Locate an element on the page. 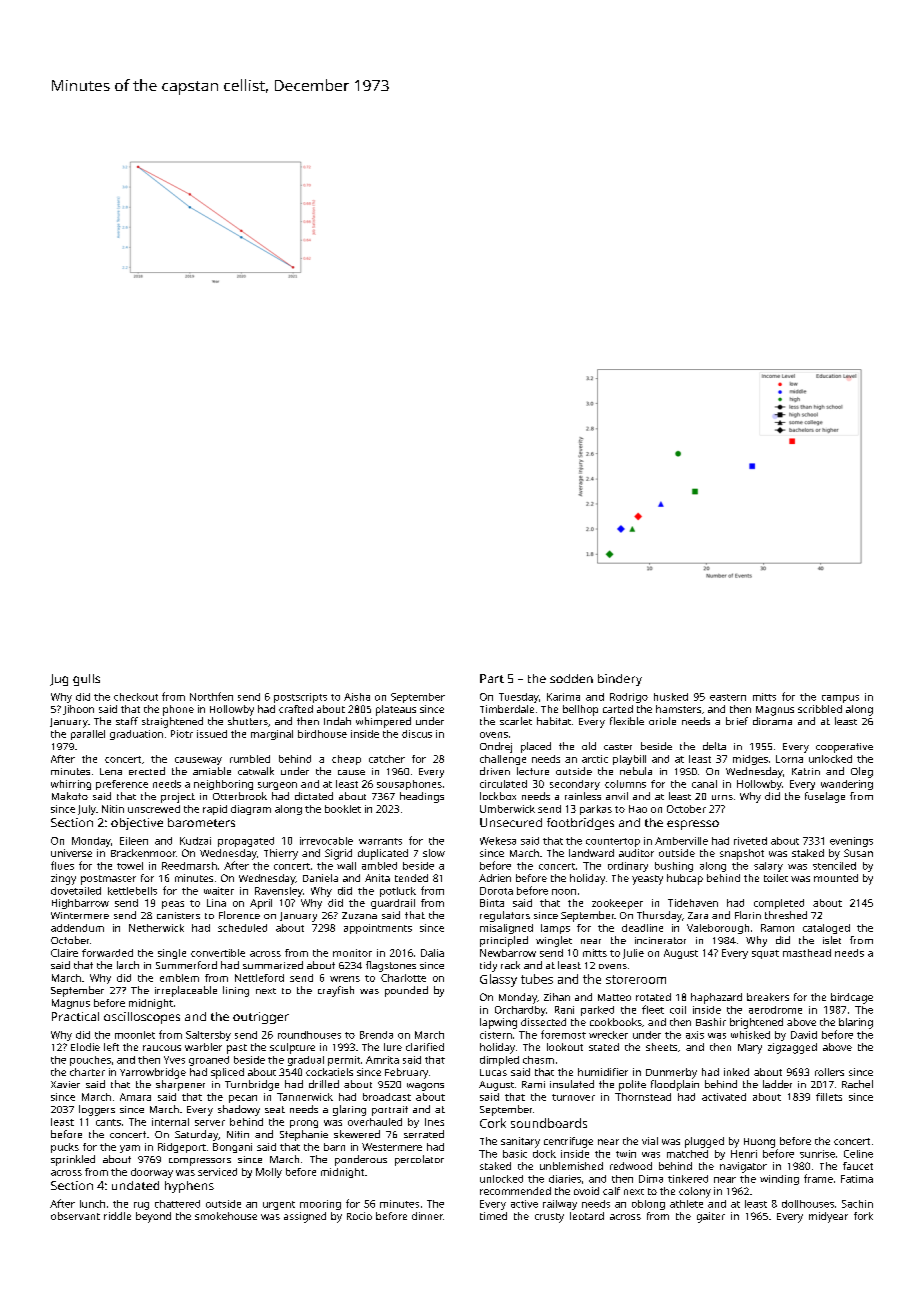  haphazard is located at coordinates (716, 998).
